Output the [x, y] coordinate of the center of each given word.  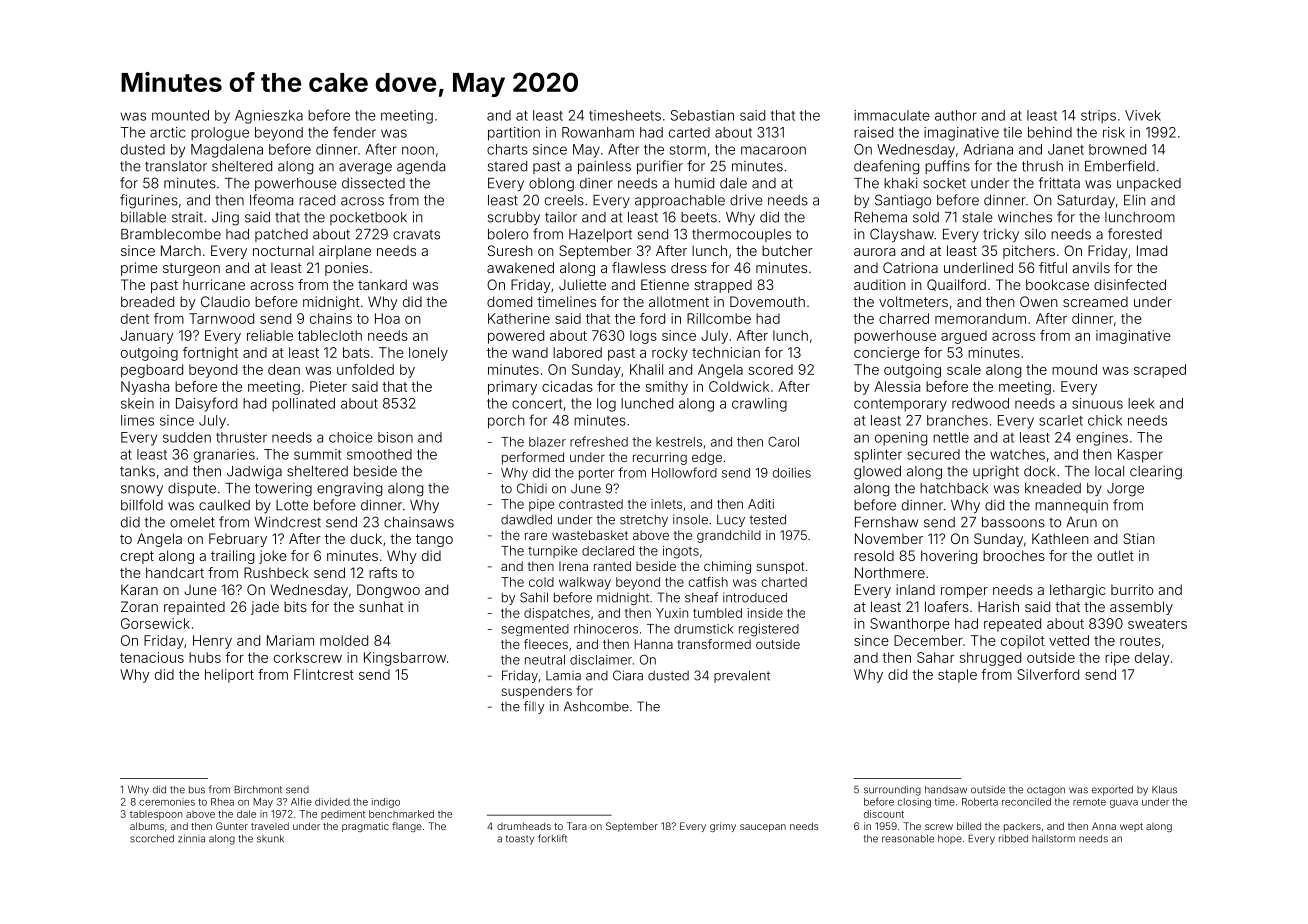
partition [514, 134]
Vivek [1143, 115]
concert [537, 404]
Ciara [628, 675]
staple [957, 676]
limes [137, 420]
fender [354, 132]
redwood [980, 403]
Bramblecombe [171, 234]
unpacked [1149, 184]
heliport [229, 676]
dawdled [526, 519]
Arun [1081, 522]
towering [283, 490]
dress [689, 267]
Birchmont [258, 789]
